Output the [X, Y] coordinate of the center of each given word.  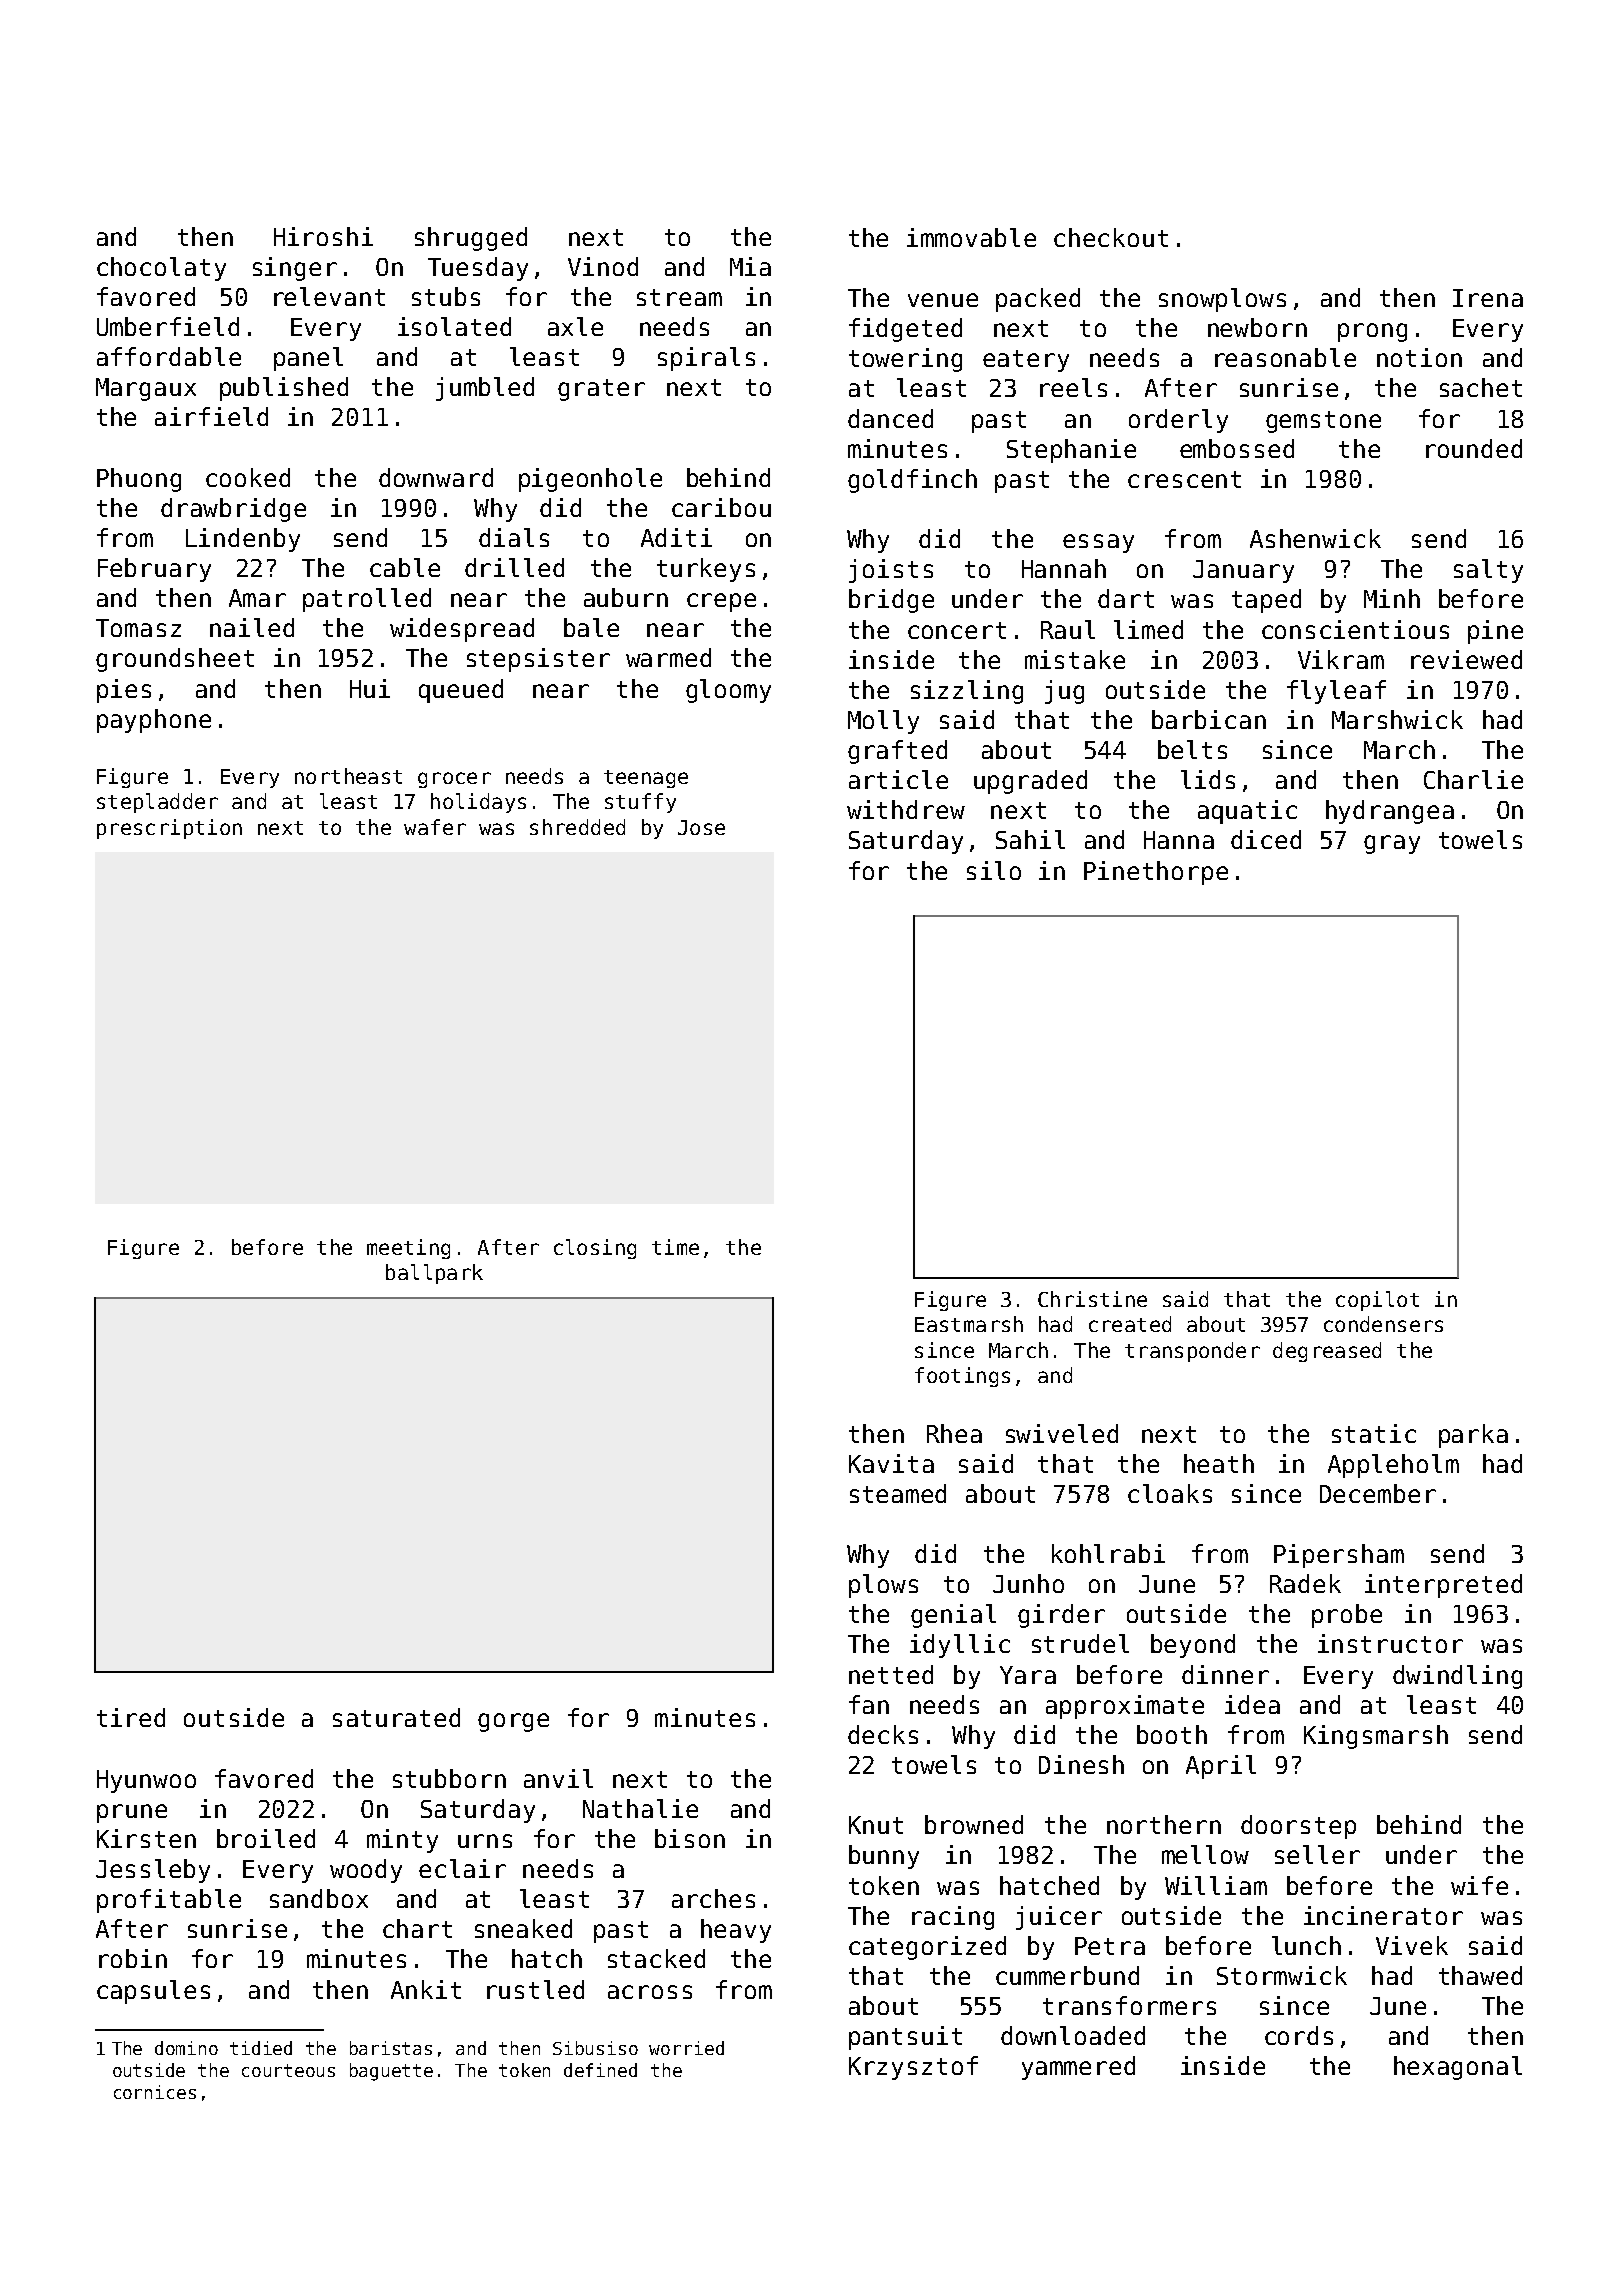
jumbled [485, 389]
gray [1392, 844]
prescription [169, 829]
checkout [1111, 237]
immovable [971, 237]
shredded [577, 827]
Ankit [426, 1989]
